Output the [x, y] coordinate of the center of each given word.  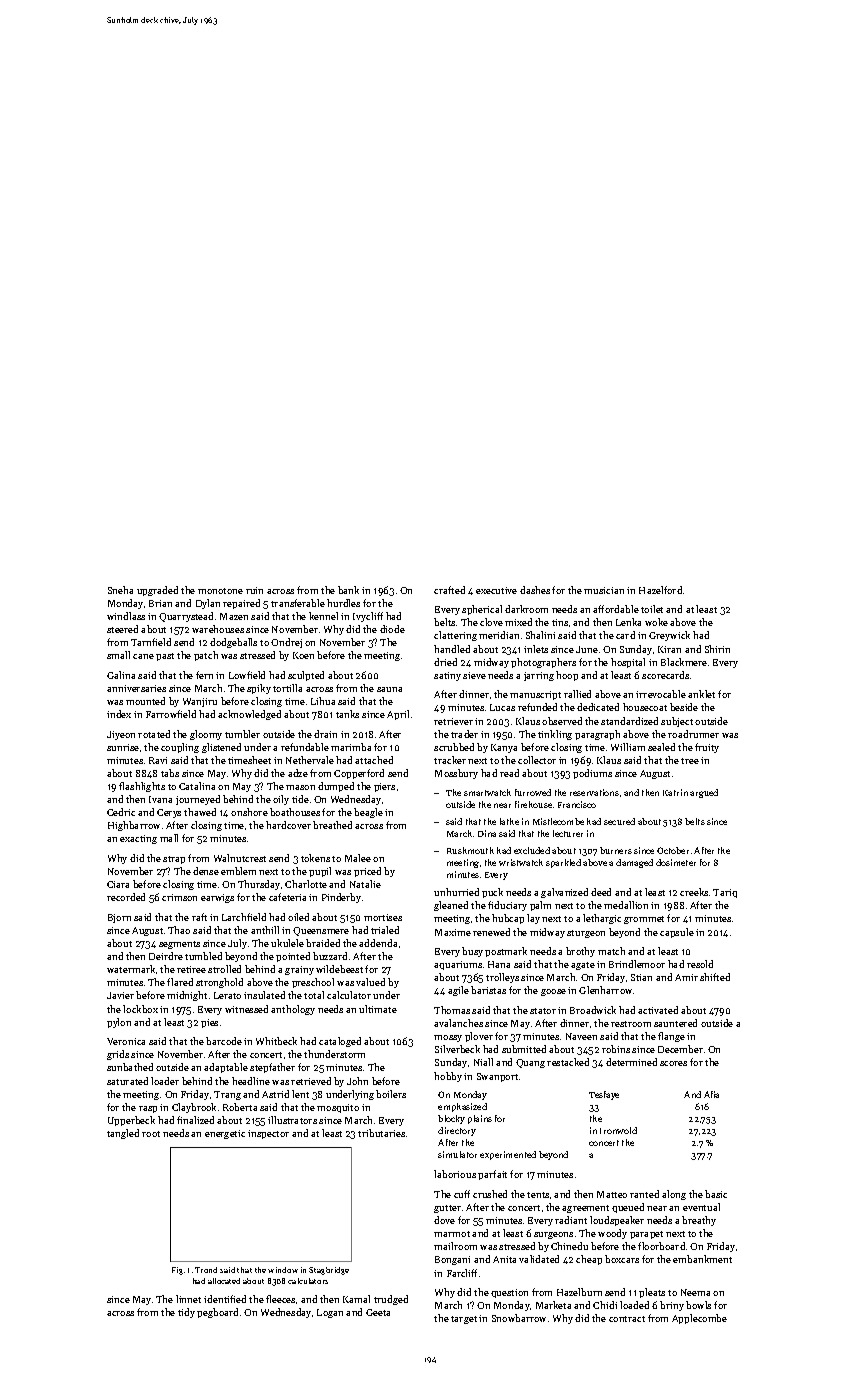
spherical [482, 610]
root [151, 1134]
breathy [699, 1221]
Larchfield [244, 917]
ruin [254, 590]
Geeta [378, 1312]
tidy [186, 1313]
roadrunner [693, 734]
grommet [644, 920]
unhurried [456, 892]
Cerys [169, 813]
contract [627, 1319]
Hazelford [660, 590]
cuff [462, 1194]
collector [537, 760]
